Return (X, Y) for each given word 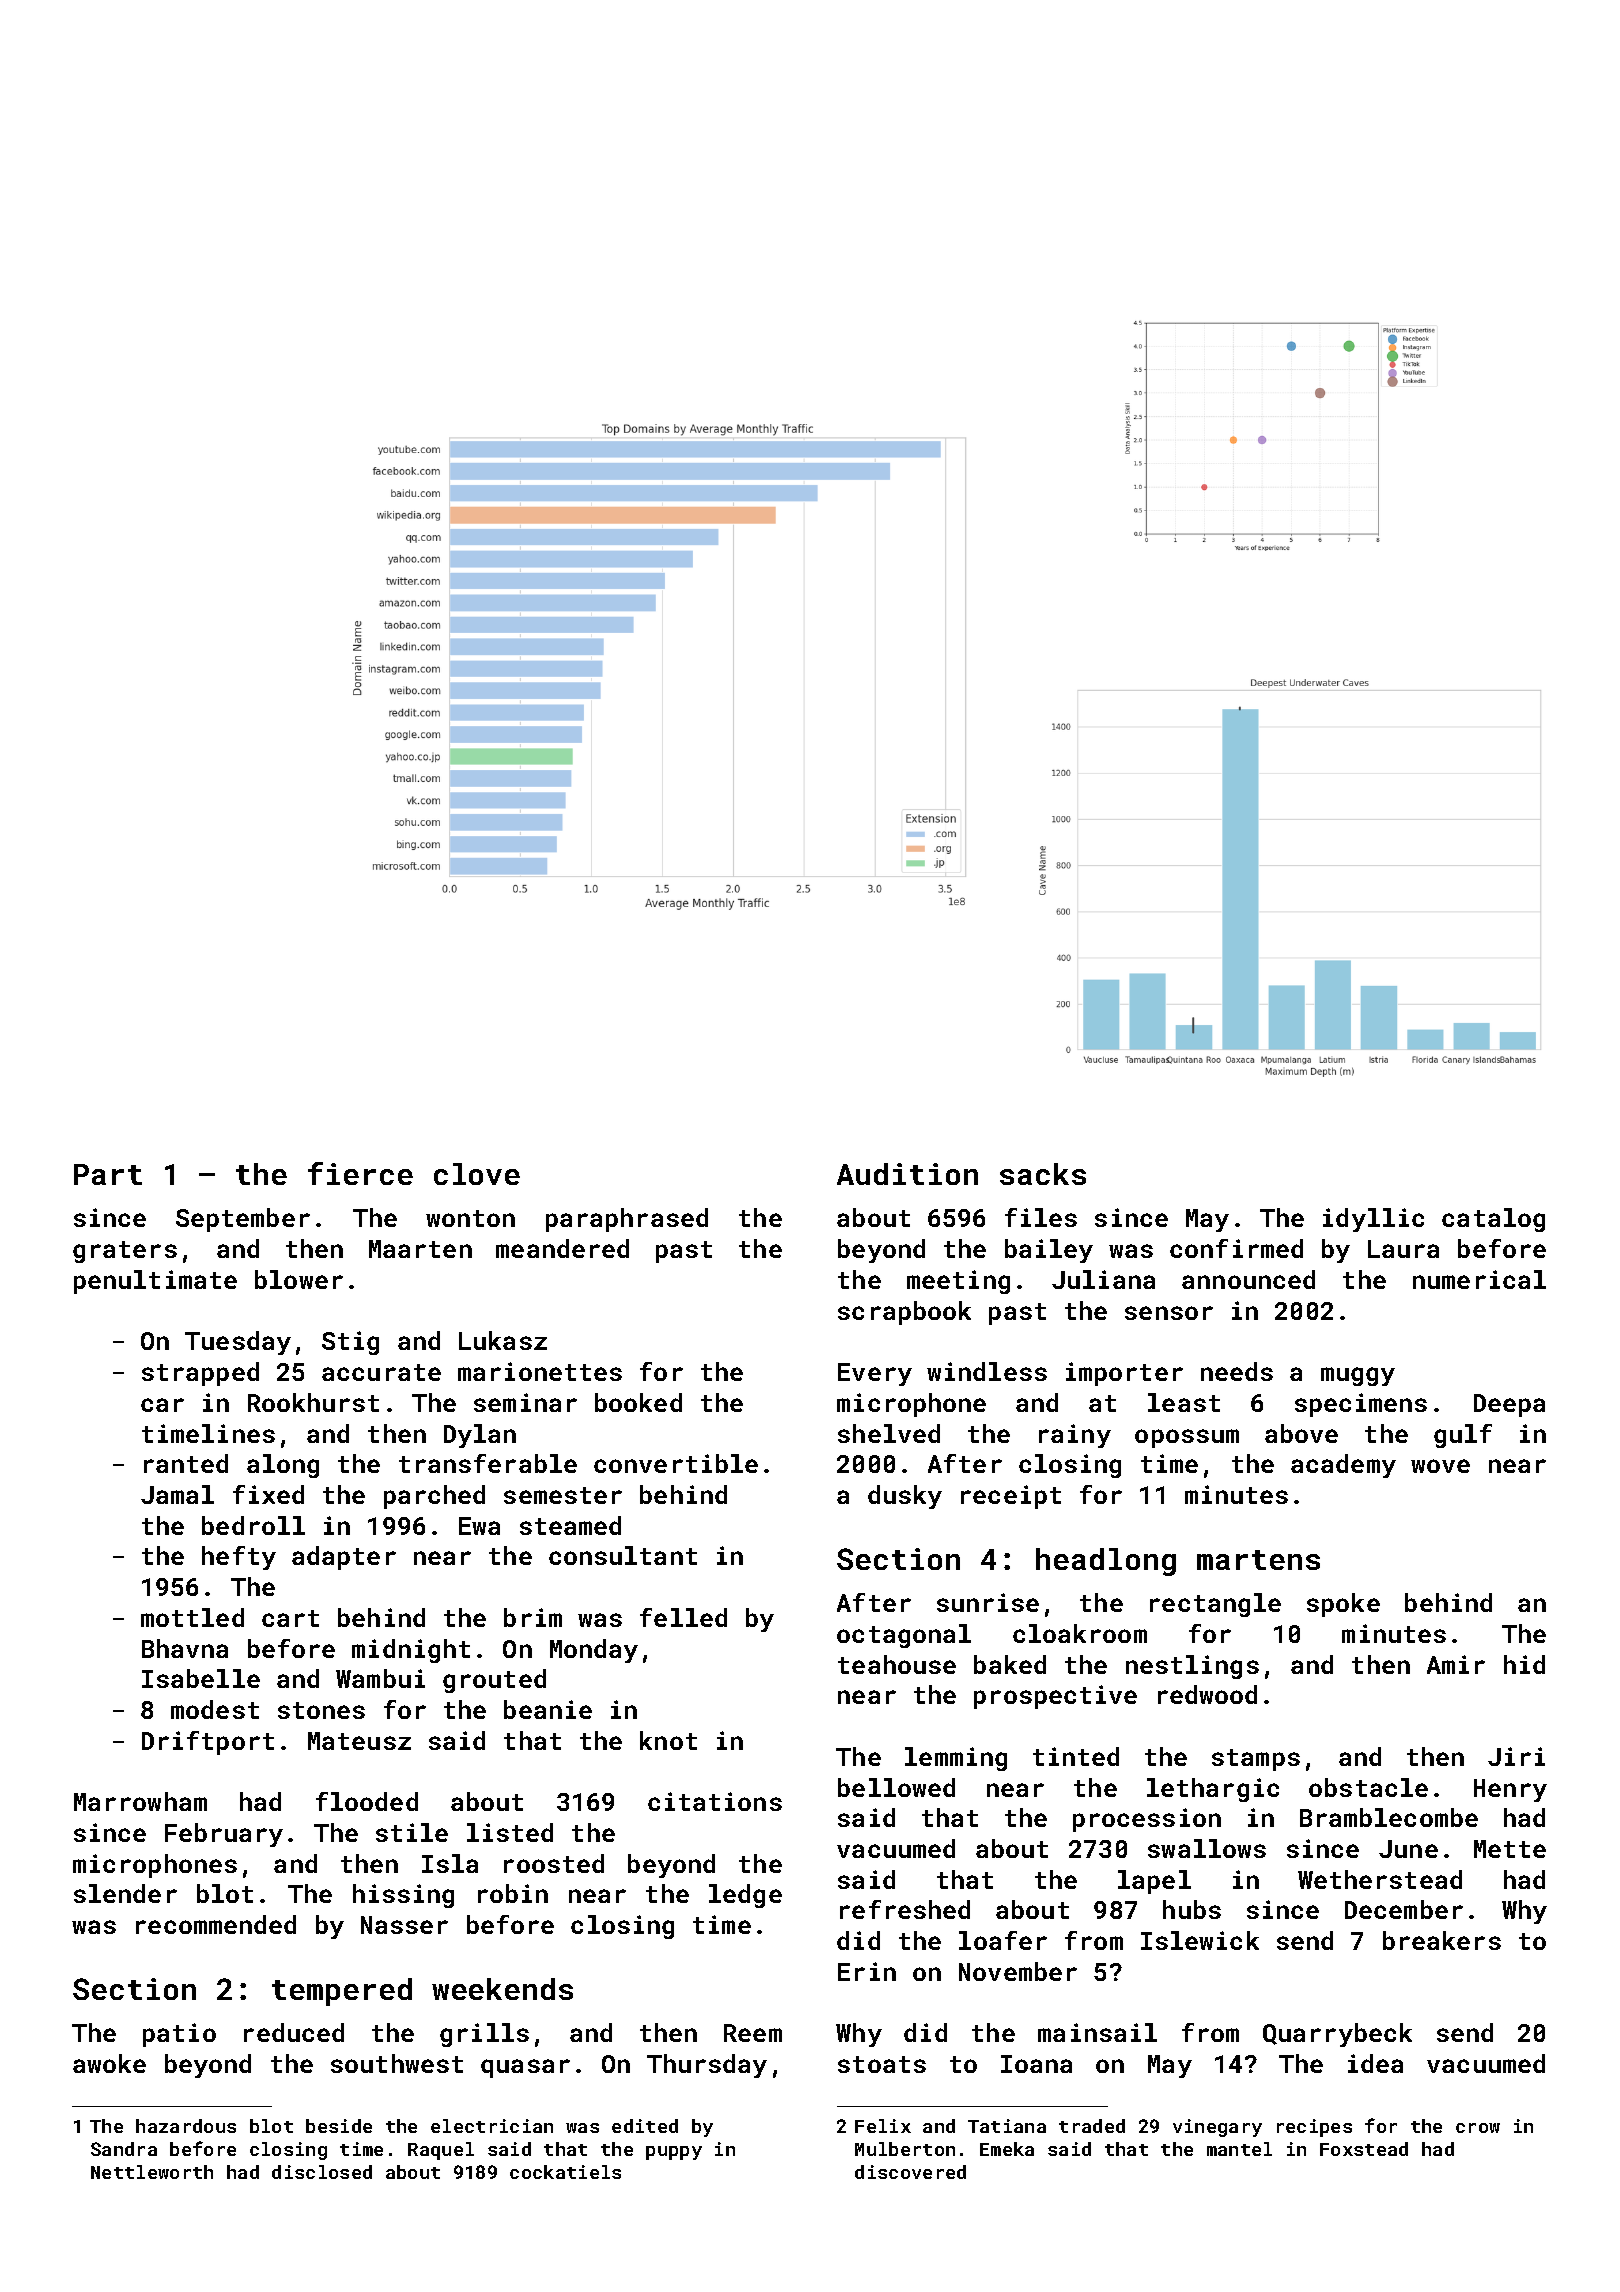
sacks (1043, 1174)
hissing (403, 1896)
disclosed (322, 2172)
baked (1010, 1664)
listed (510, 1832)
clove (477, 1174)
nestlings (1192, 1667)
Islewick (1200, 1940)
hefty (239, 1558)
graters (125, 1252)
